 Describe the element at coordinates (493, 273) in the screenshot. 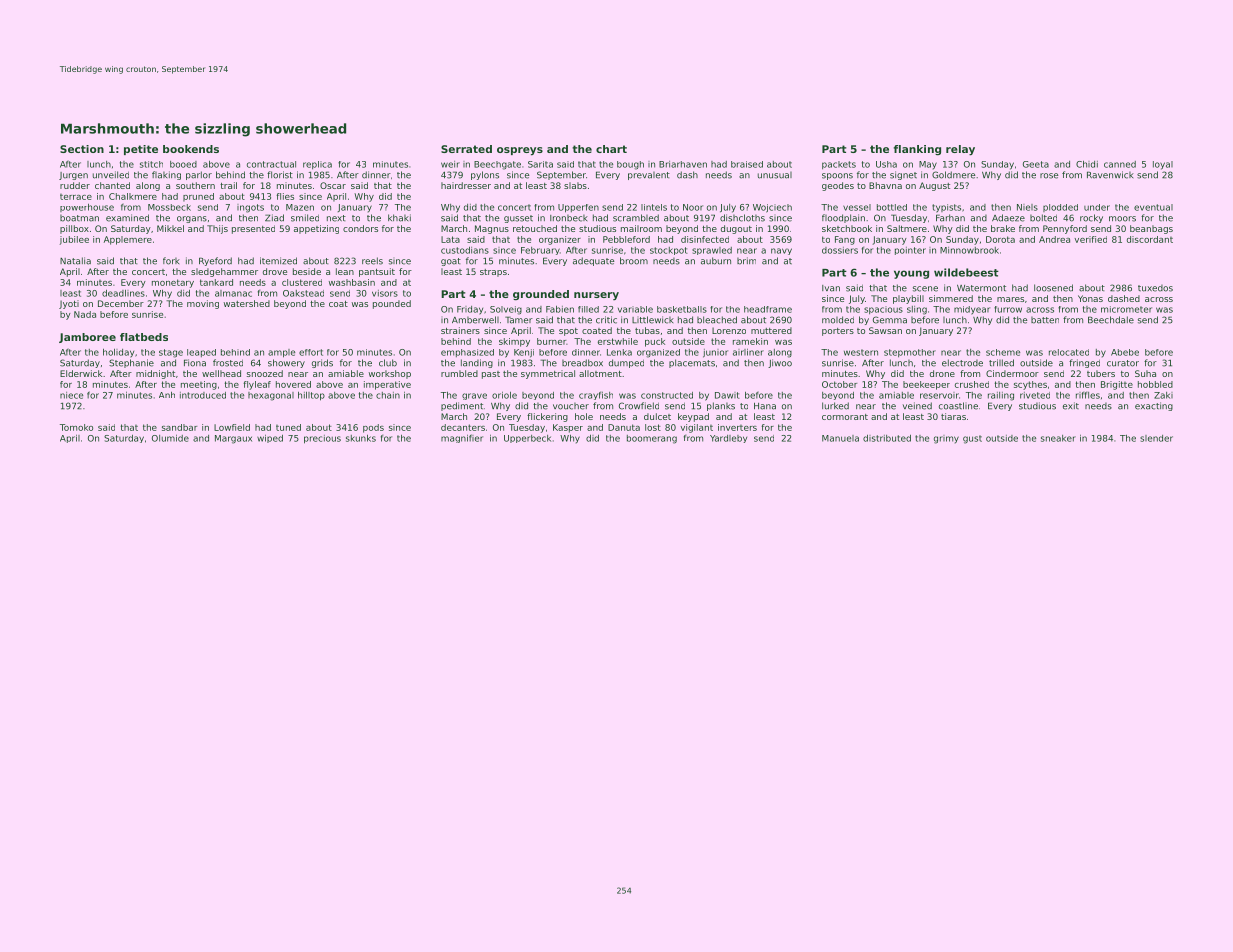

I see `straps` at that location.
